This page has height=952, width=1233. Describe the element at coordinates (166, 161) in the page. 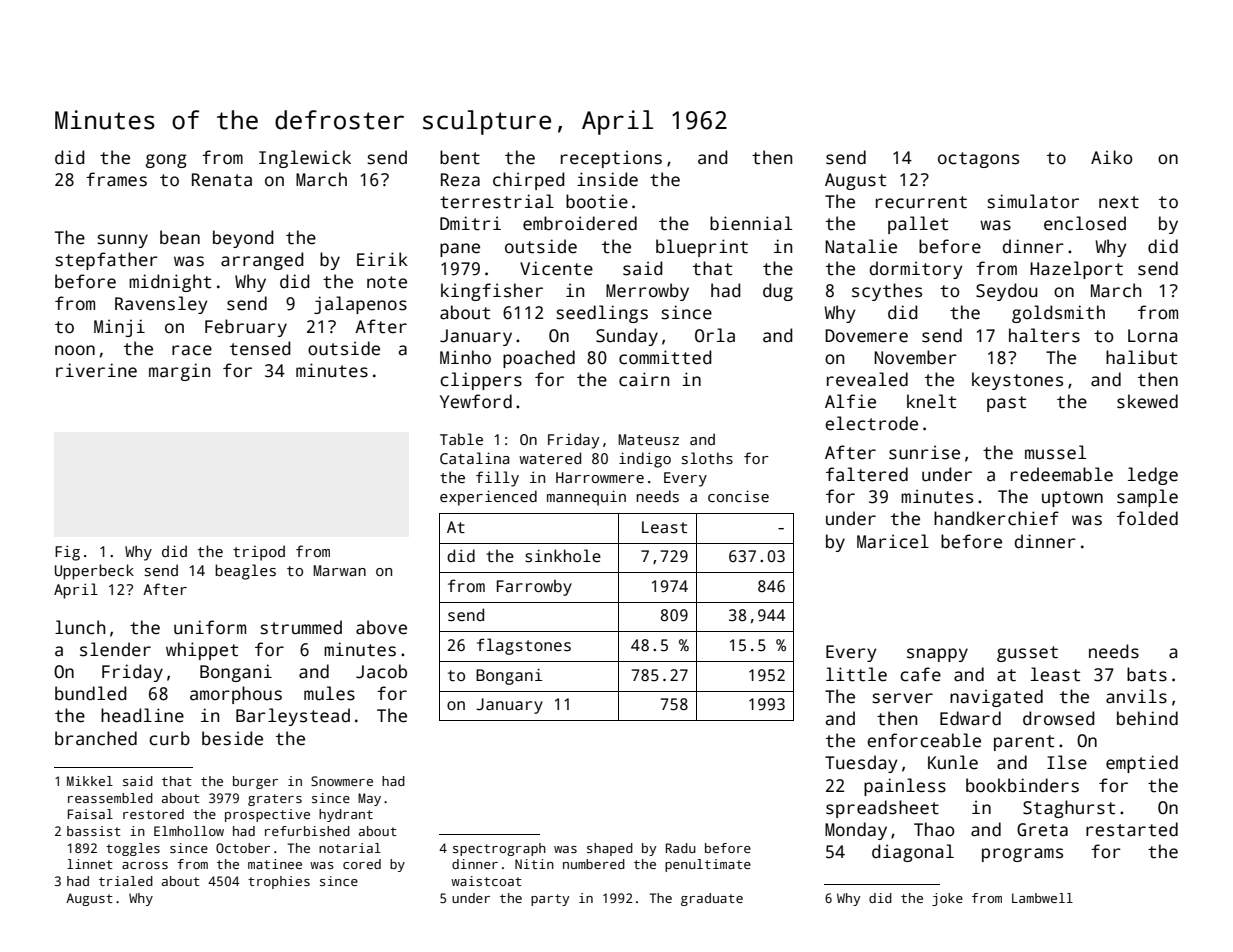

I see `gong` at that location.
